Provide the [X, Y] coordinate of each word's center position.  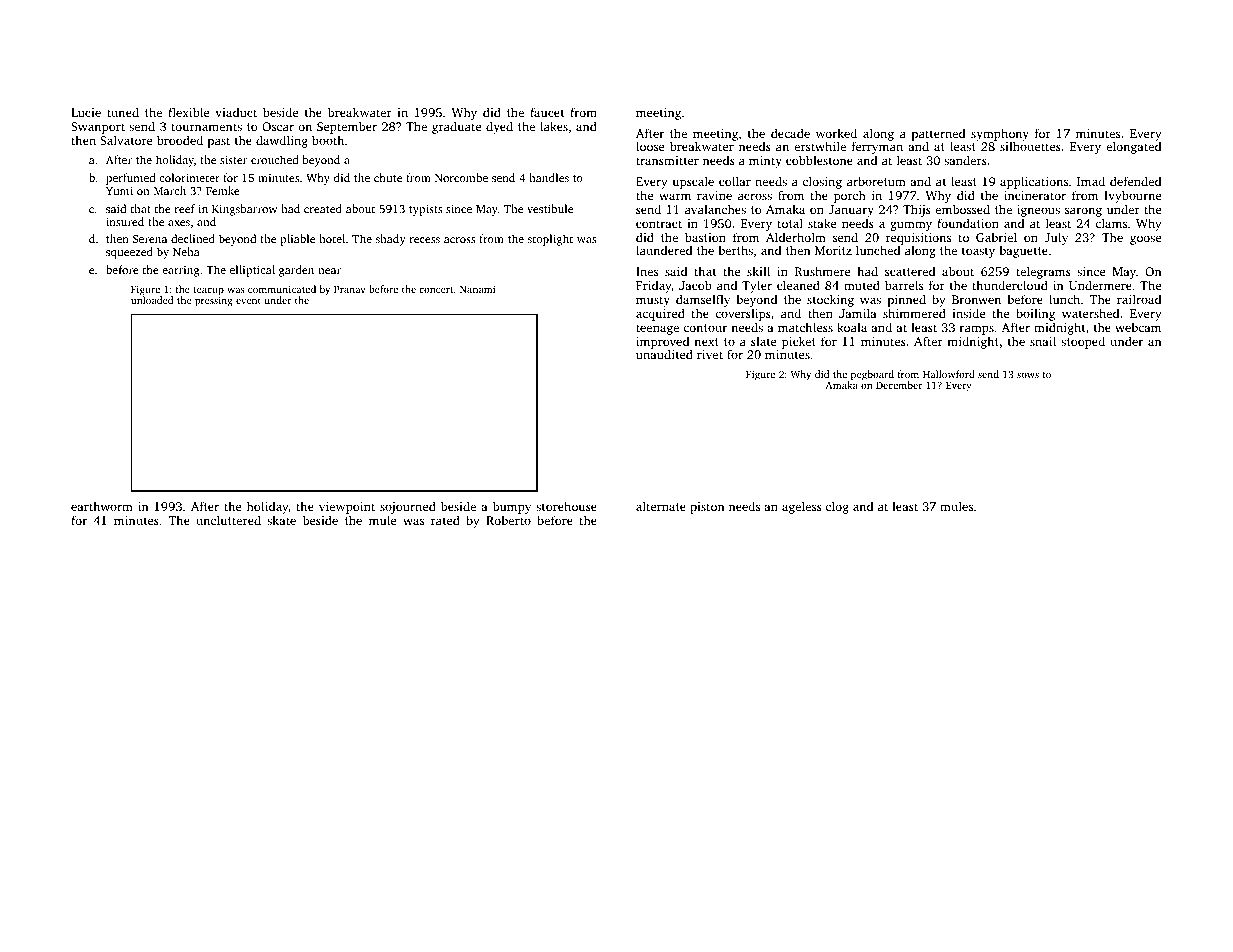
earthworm [102, 506]
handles [549, 177]
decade [790, 133]
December [899, 385]
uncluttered [228, 520]
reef [185, 208]
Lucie [86, 112]
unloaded [152, 300]
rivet [710, 354]
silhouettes [1030, 146]
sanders [965, 160]
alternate [661, 506]
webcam [1138, 327]
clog [837, 507]
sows [1028, 375]
